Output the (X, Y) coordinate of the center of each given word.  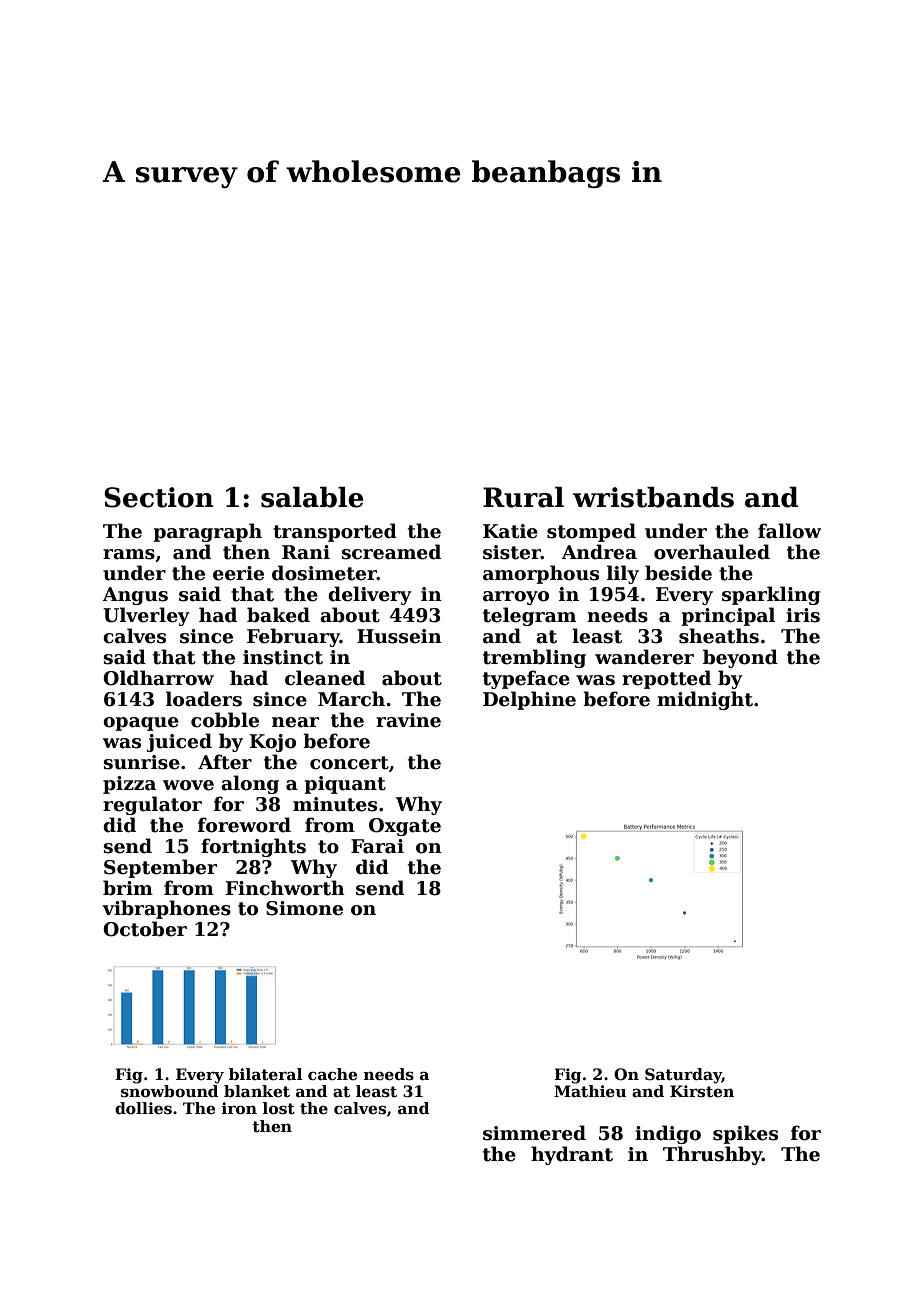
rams (129, 554)
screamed (391, 552)
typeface (526, 679)
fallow (789, 531)
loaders (204, 699)
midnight (705, 700)
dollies (143, 1108)
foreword (244, 825)
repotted (666, 679)
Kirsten (702, 1091)
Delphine (529, 700)
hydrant (572, 1155)
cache (332, 1074)
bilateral (266, 1074)
